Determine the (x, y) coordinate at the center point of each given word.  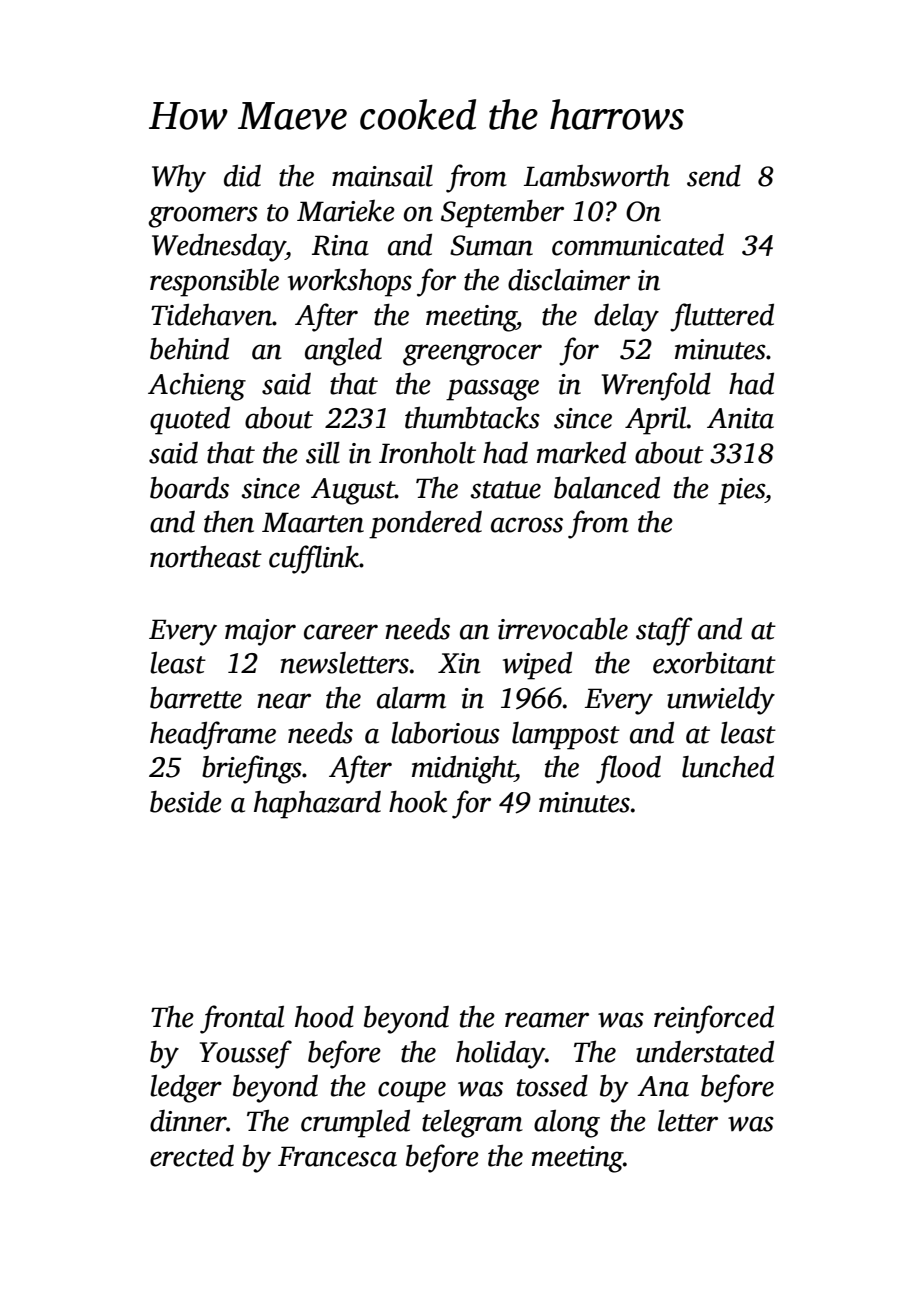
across (527, 525)
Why (179, 179)
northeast (206, 556)
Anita (740, 418)
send (714, 175)
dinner (188, 1121)
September (502, 214)
